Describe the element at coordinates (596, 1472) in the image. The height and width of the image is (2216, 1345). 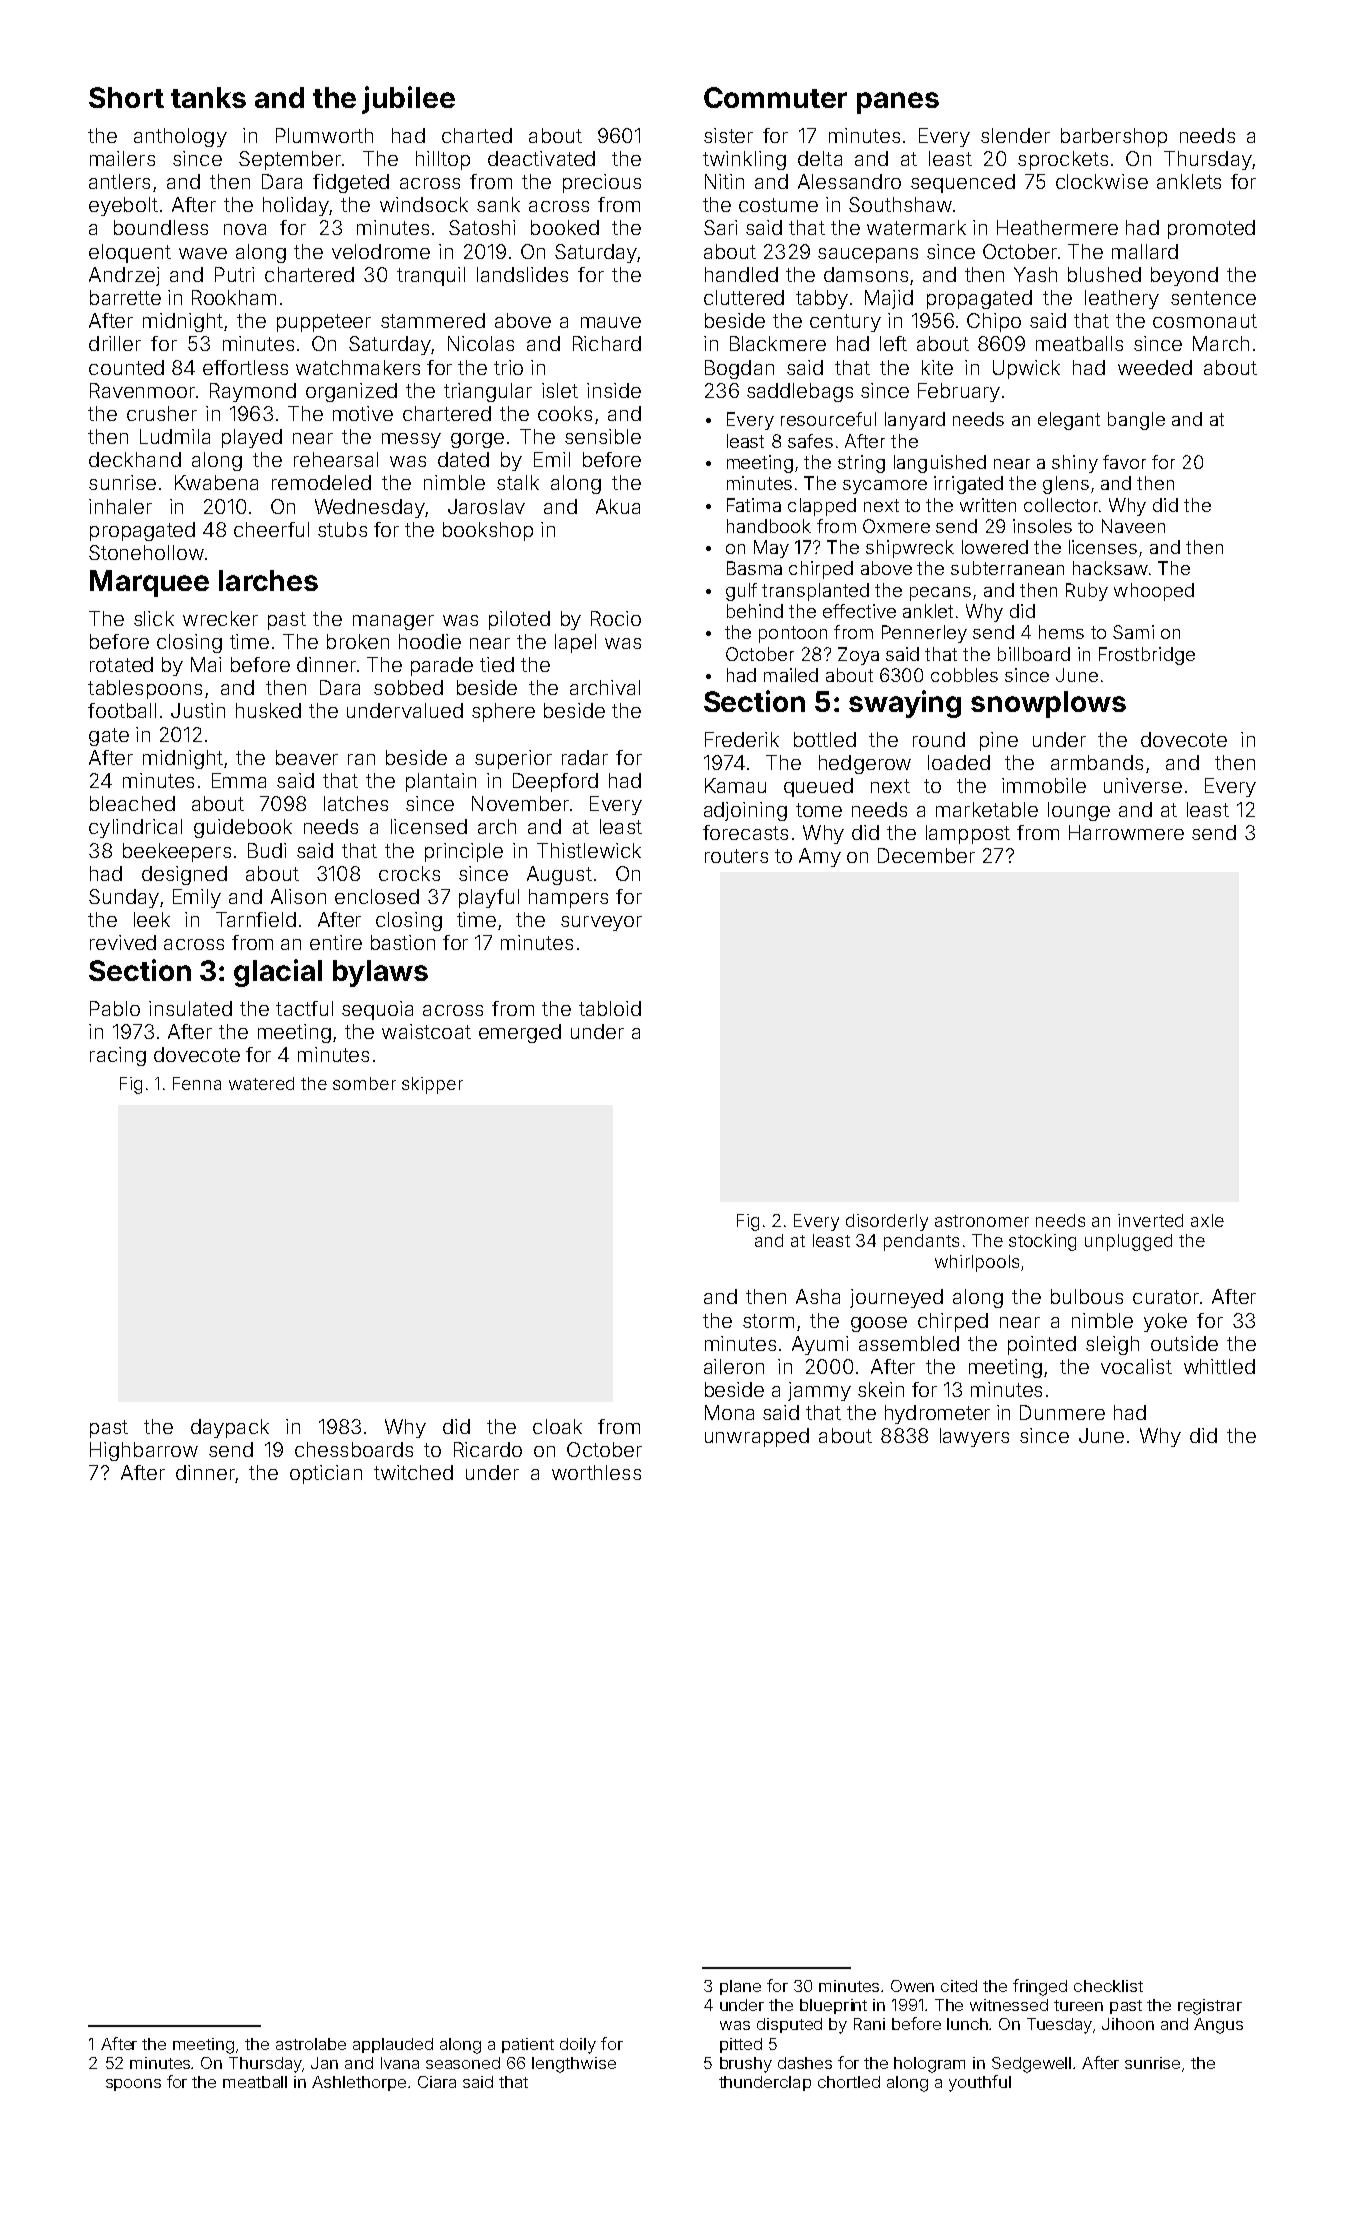
I see `worthless` at that location.
